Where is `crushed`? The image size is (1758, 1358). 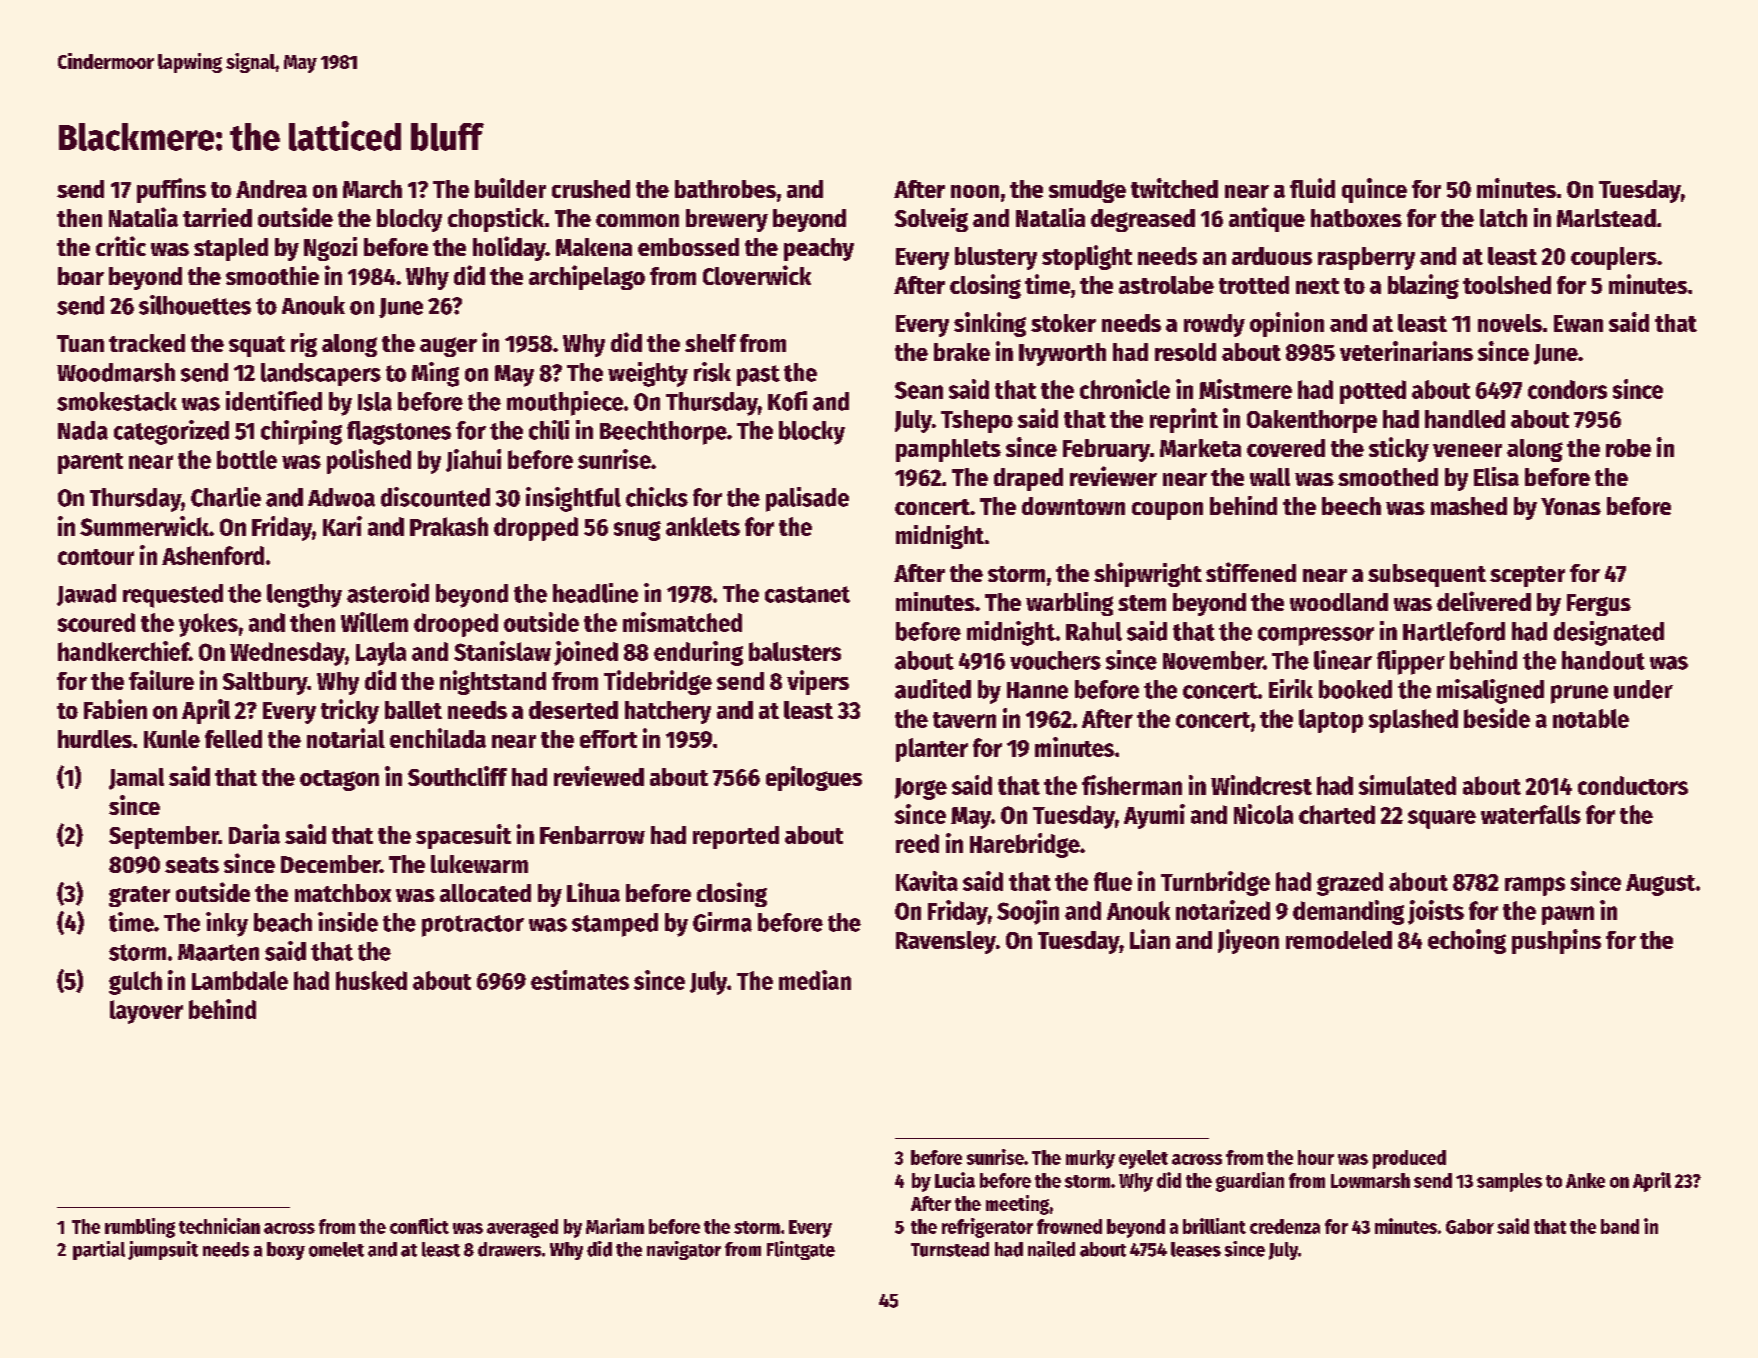 crushed is located at coordinates (591, 189).
